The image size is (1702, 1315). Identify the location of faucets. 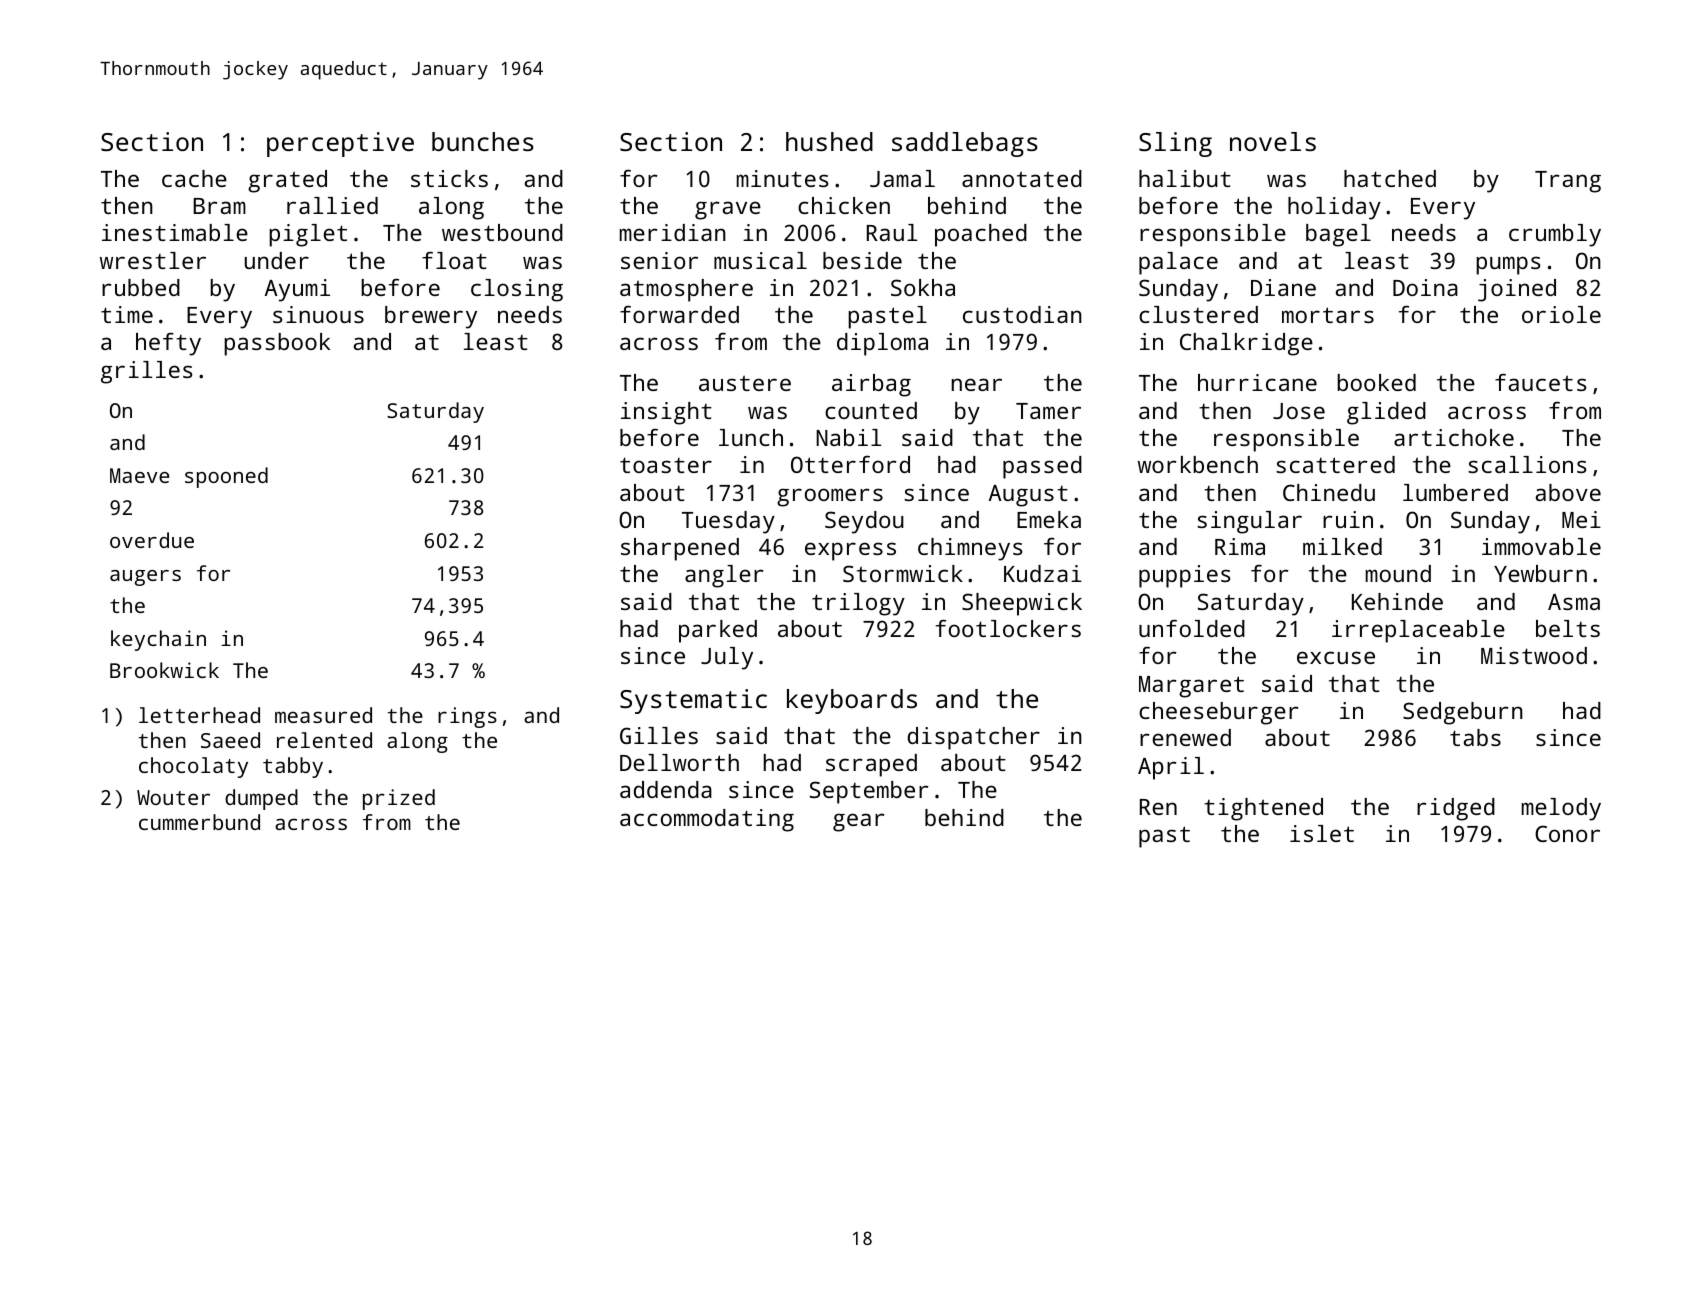
(1540, 382).
